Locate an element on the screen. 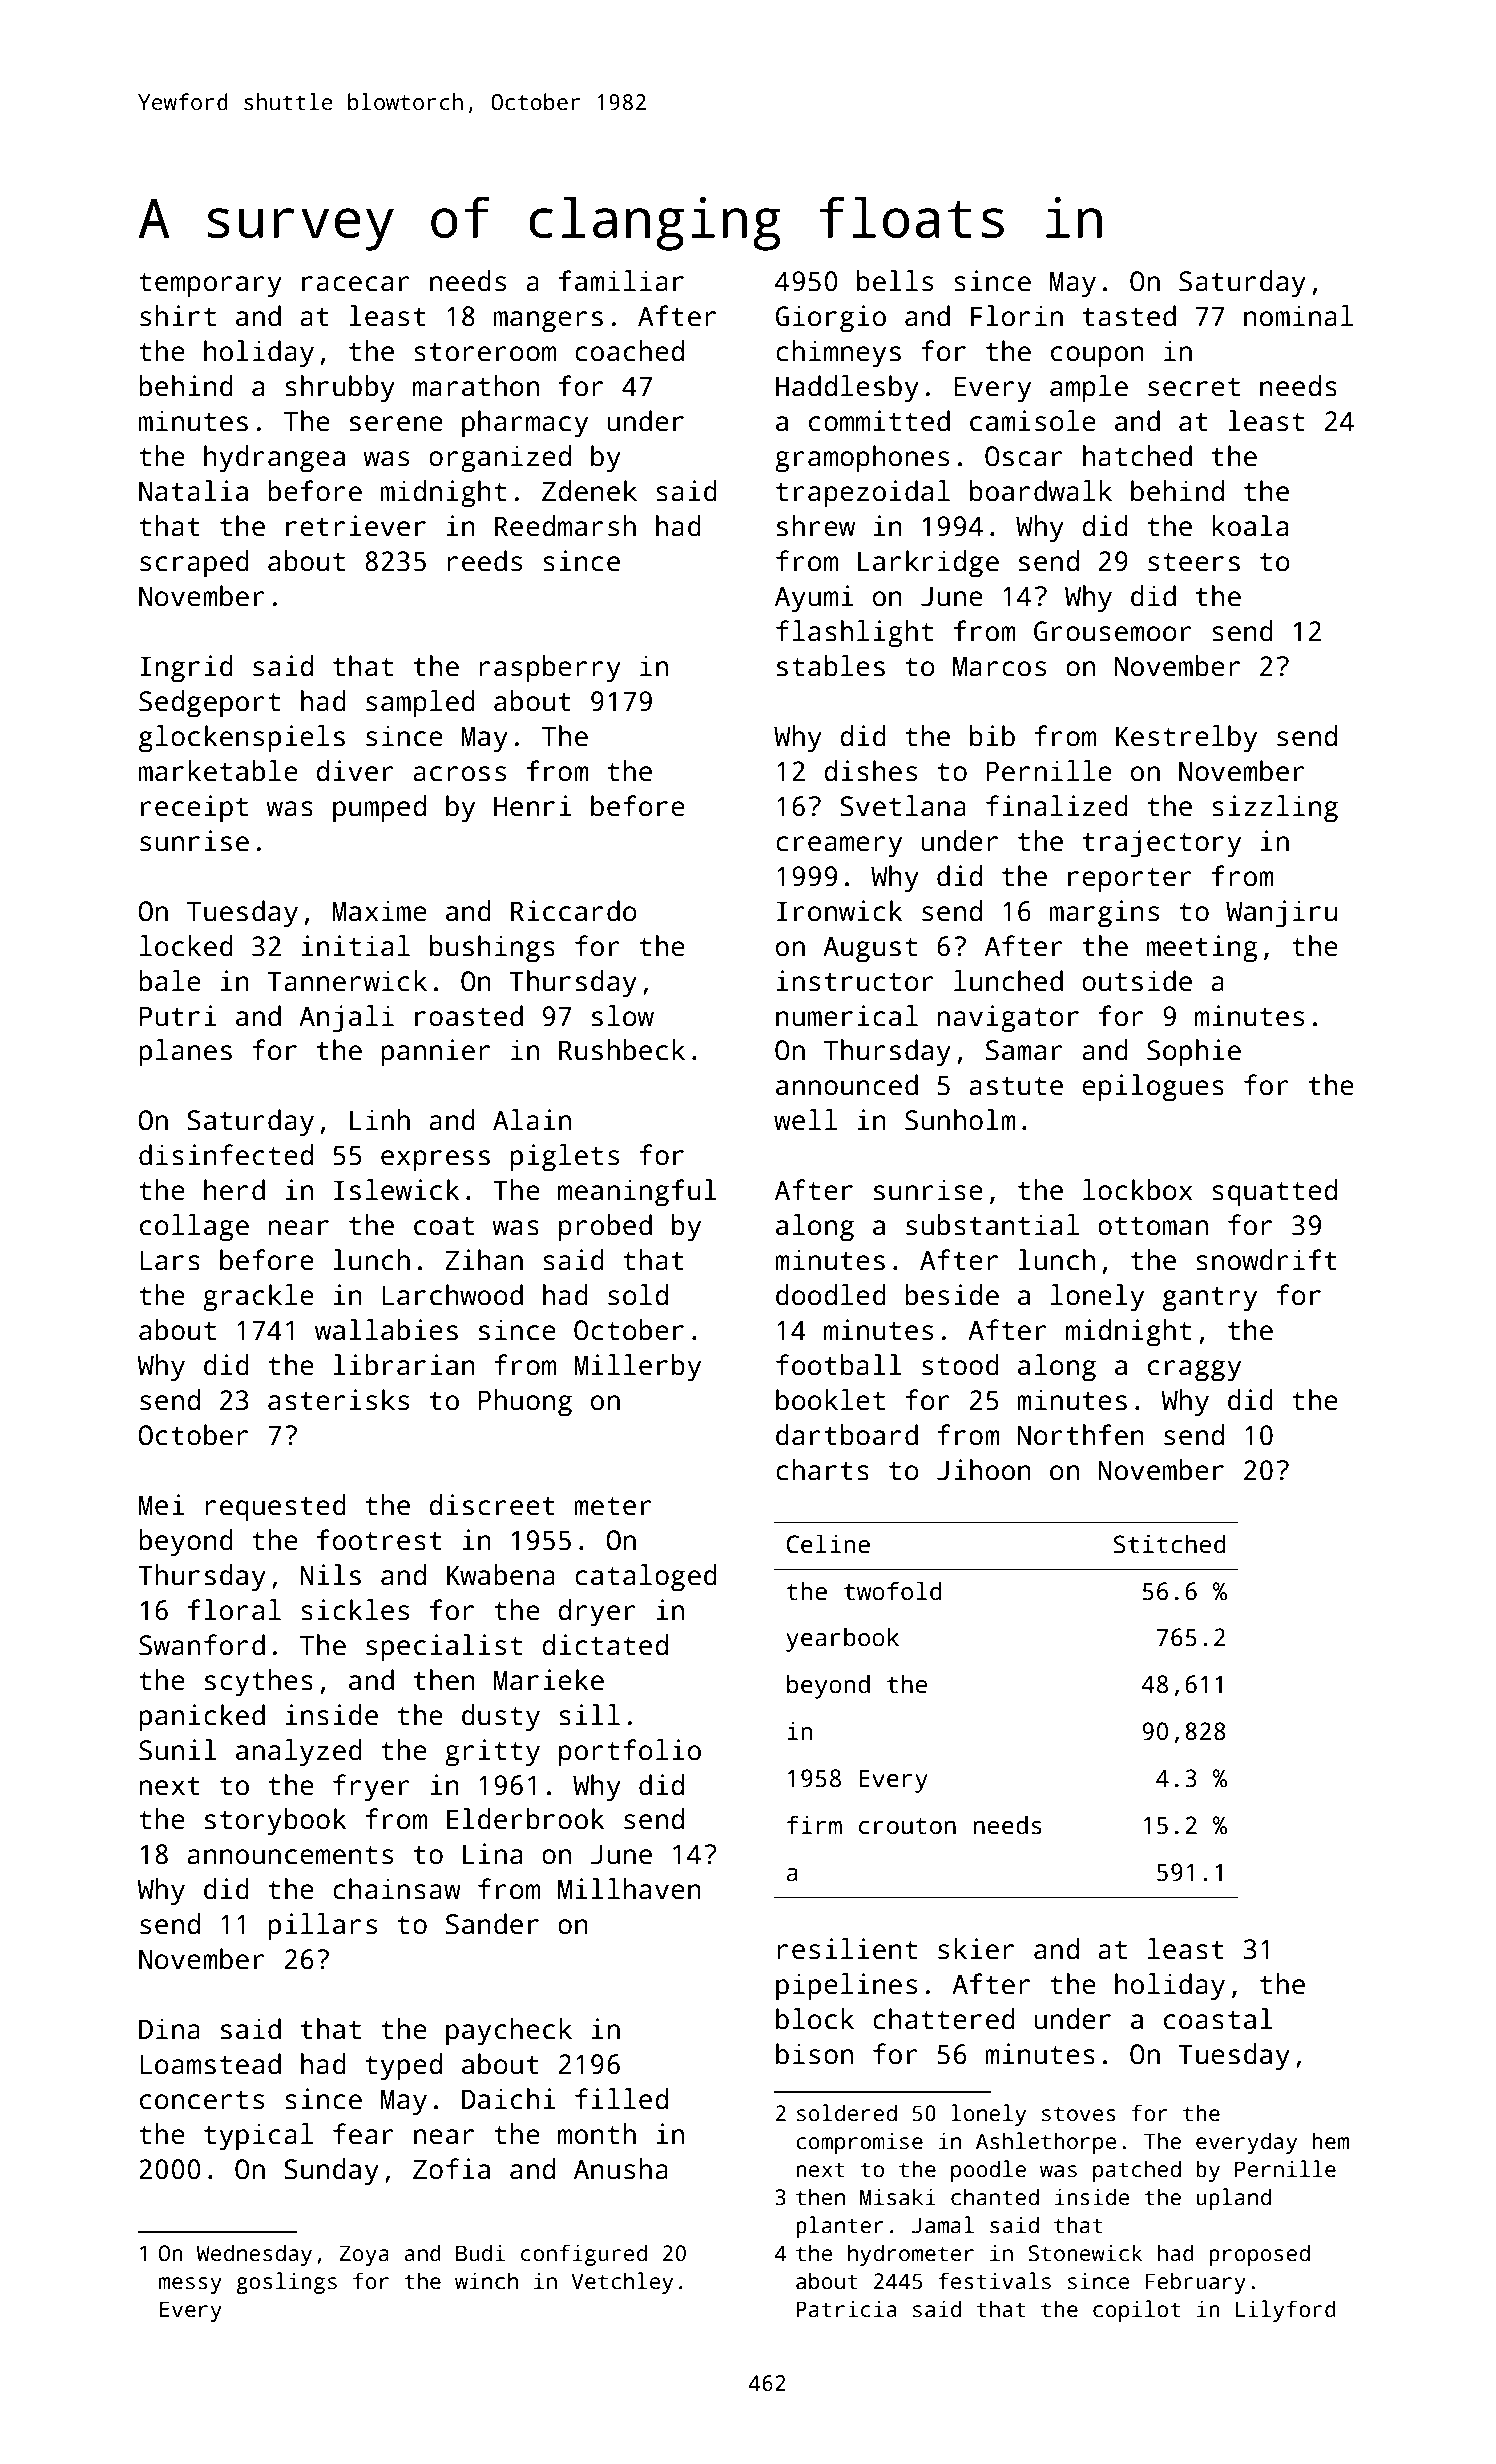 The image size is (1496, 2464). Rushbeck is located at coordinates (622, 1050).
